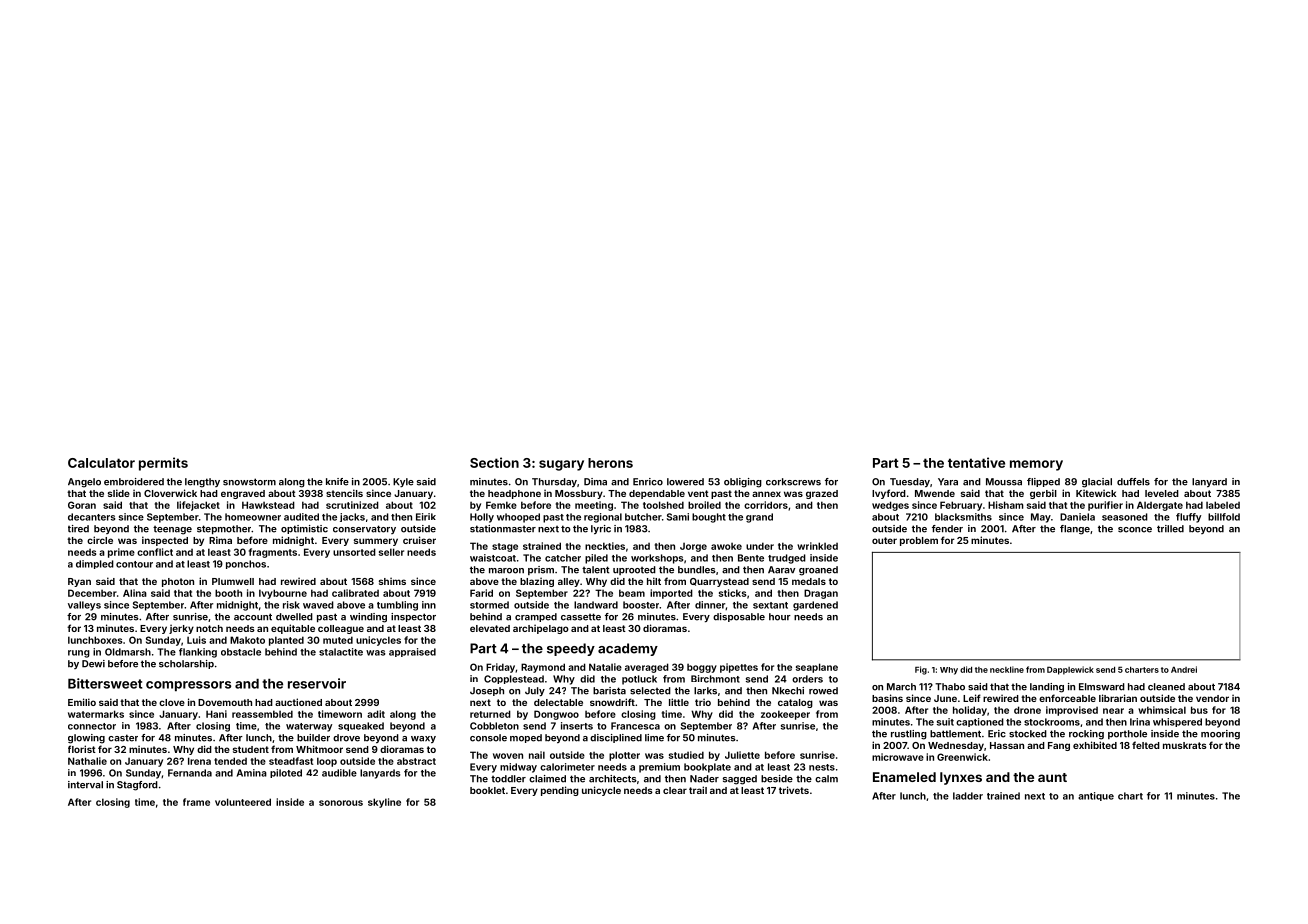 Image resolution: width=1308 pixels, height=924 pixels. What do you see at coordinates (654, 738) in the page?
I see `lime` at bounding box center [654, 738].
